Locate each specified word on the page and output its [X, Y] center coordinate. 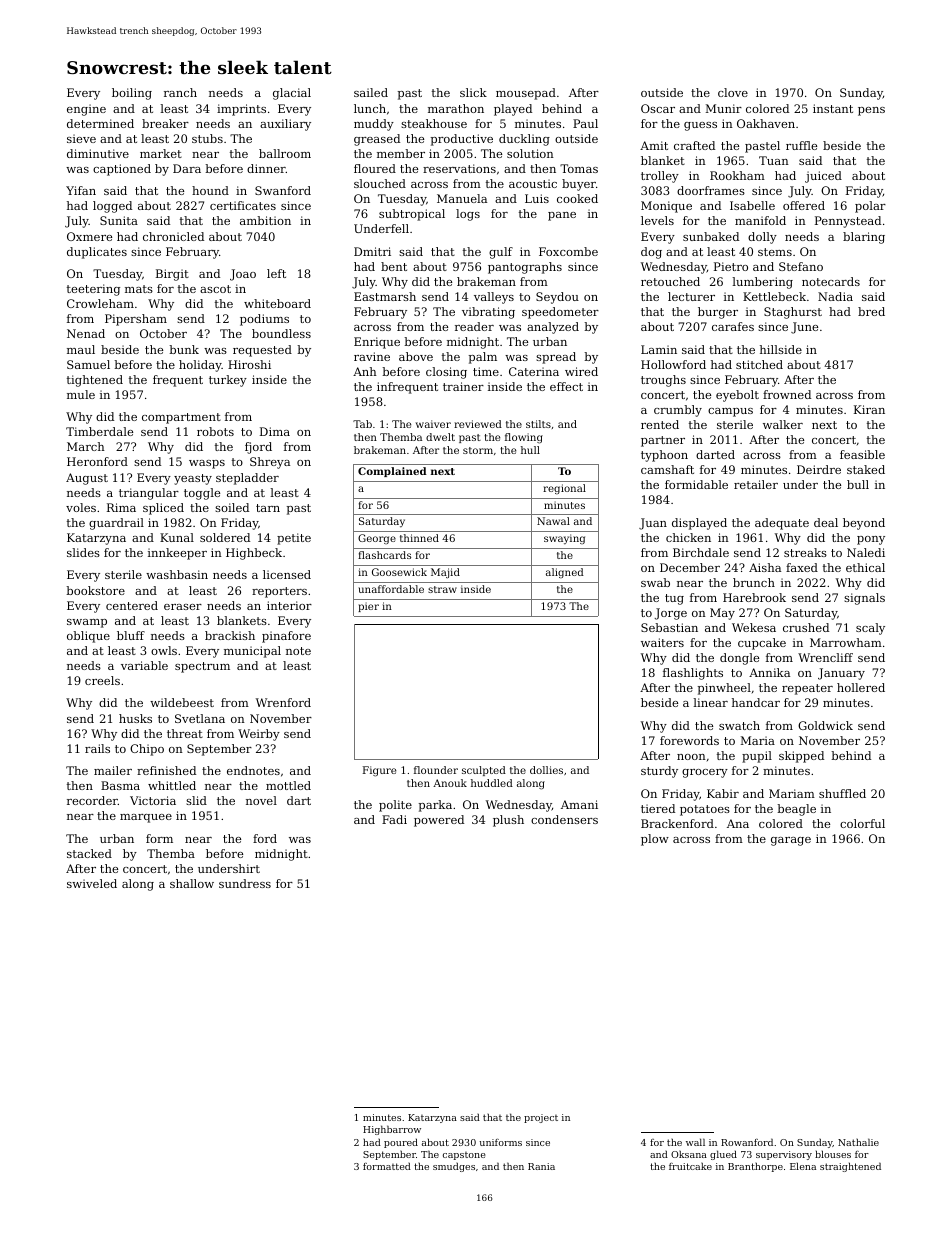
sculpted [484, 771]
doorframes [711, 190]
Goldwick [825, 725]
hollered [861, 687]
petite [294, 539]
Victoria [153, 800]
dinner [266, 168]
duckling [524, 140]
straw [442, 589]
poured [401, 1143]
